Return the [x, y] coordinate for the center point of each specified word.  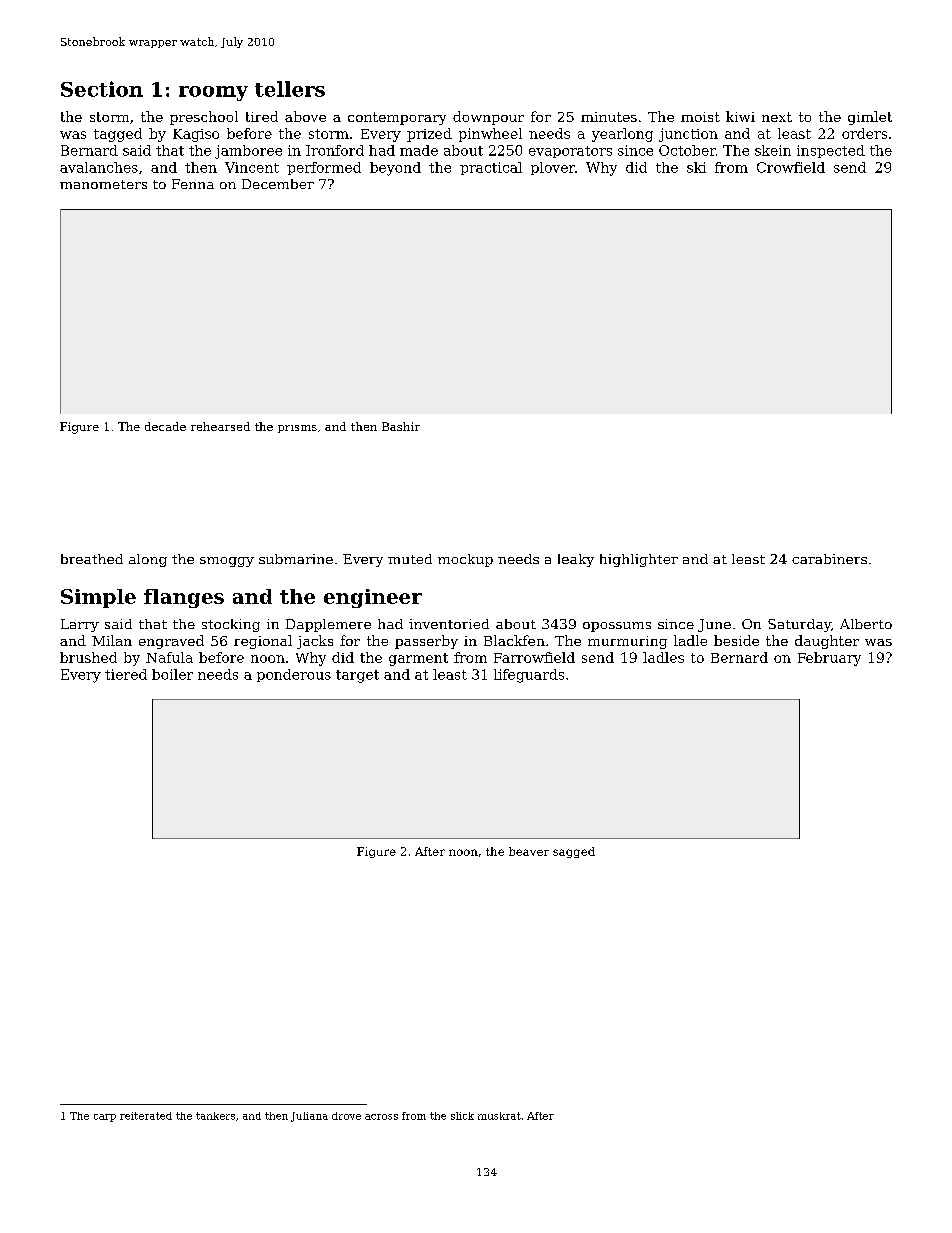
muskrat [499, 1116]
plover [553, 168]
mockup [465, 560]
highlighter [639, 560]
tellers [290, 89]
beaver [529, 851]
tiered [126, 674]
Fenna [193, 184]
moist [700, 117]
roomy [213, 93]
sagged [574, 852]
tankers [215, 1116]
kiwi [740, 116]
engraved [171, 642]
